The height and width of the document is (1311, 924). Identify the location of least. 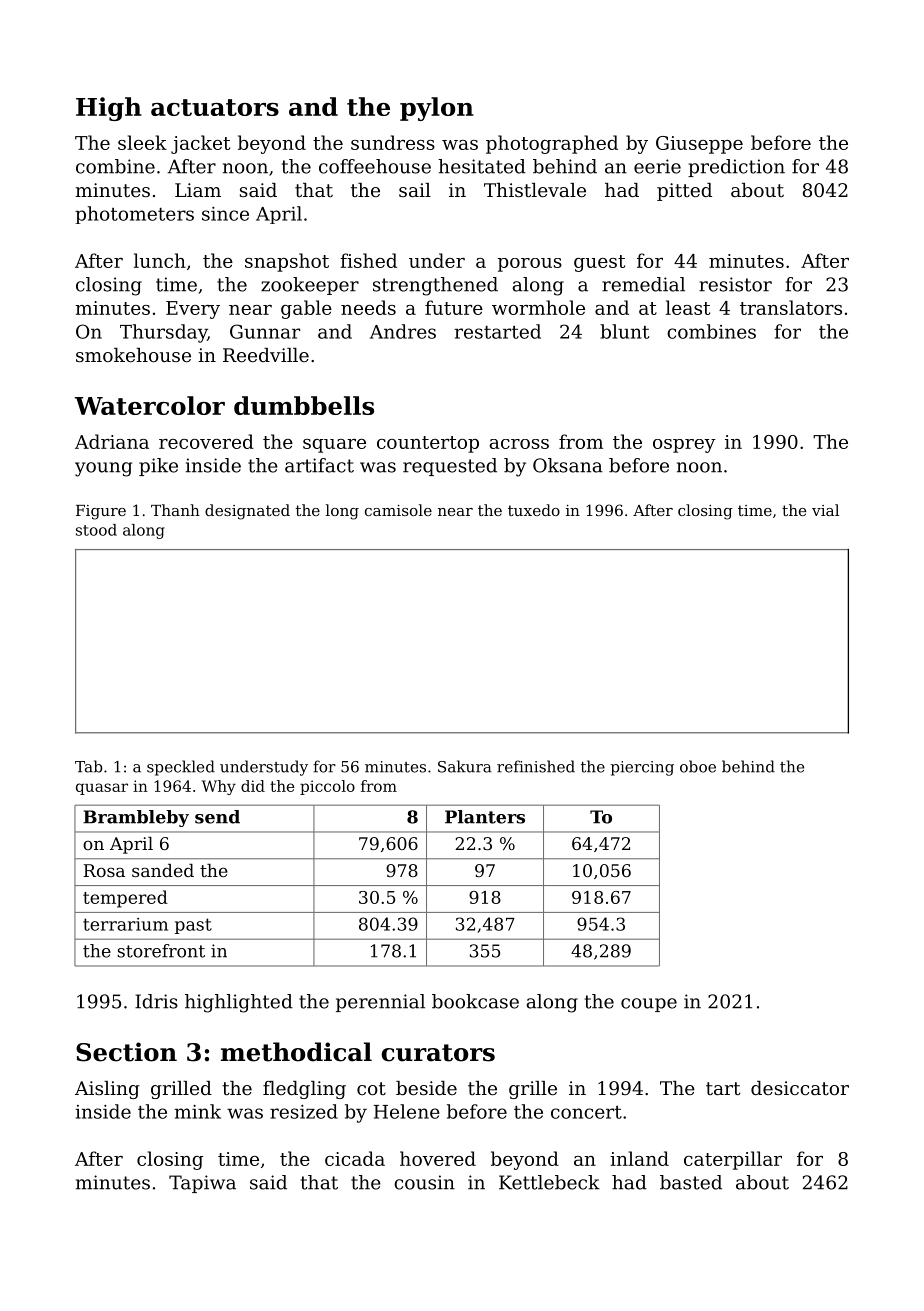
(688, 307).
